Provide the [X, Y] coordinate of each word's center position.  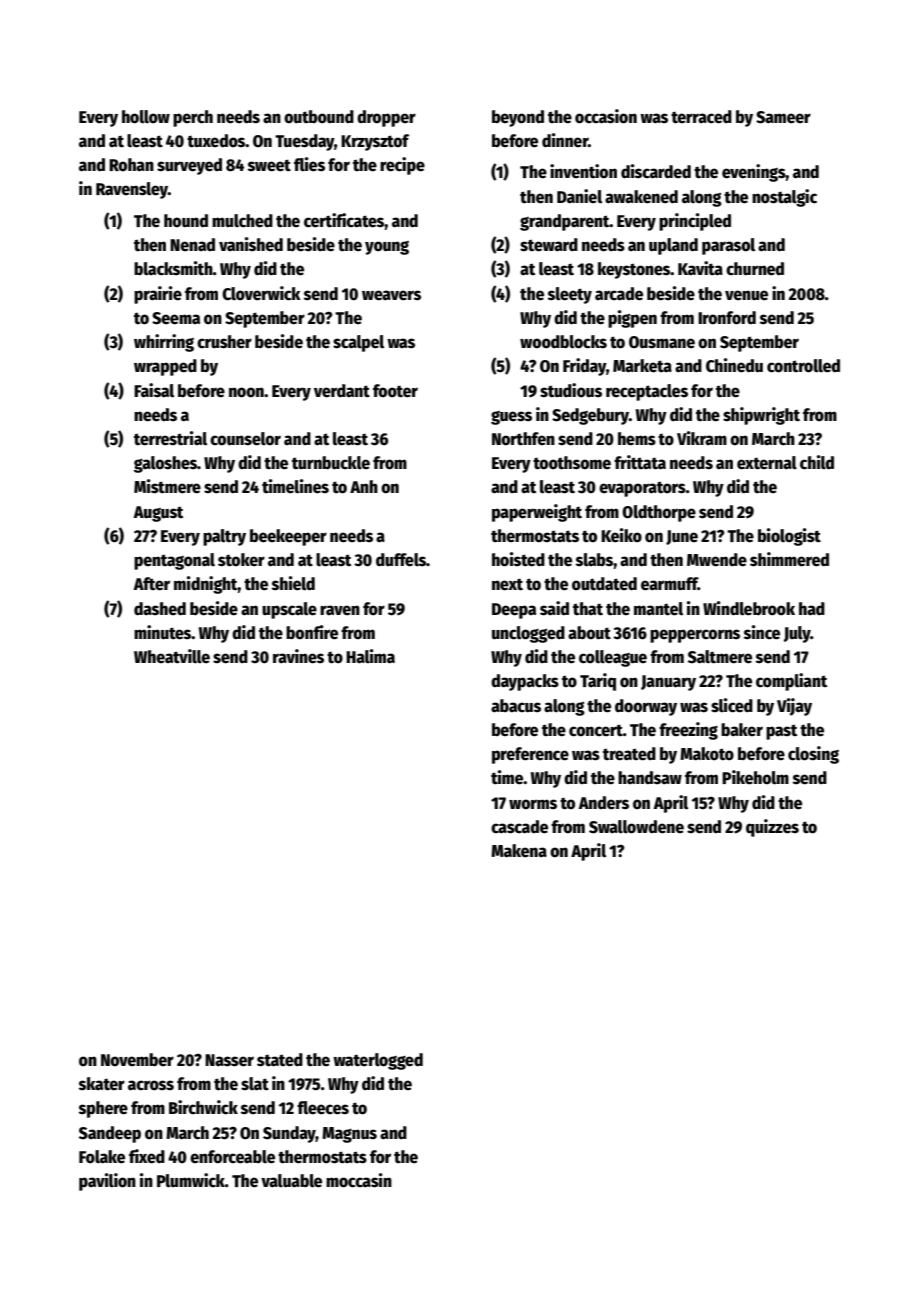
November [137, 1060]
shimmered [789, 559]
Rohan [131, 165]
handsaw [650, 778]
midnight [206, 585]
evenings [754, 173]
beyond [518, 118]
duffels [401, 560]
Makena [519, 851]
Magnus [349, 1135]
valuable [291, 1181]
